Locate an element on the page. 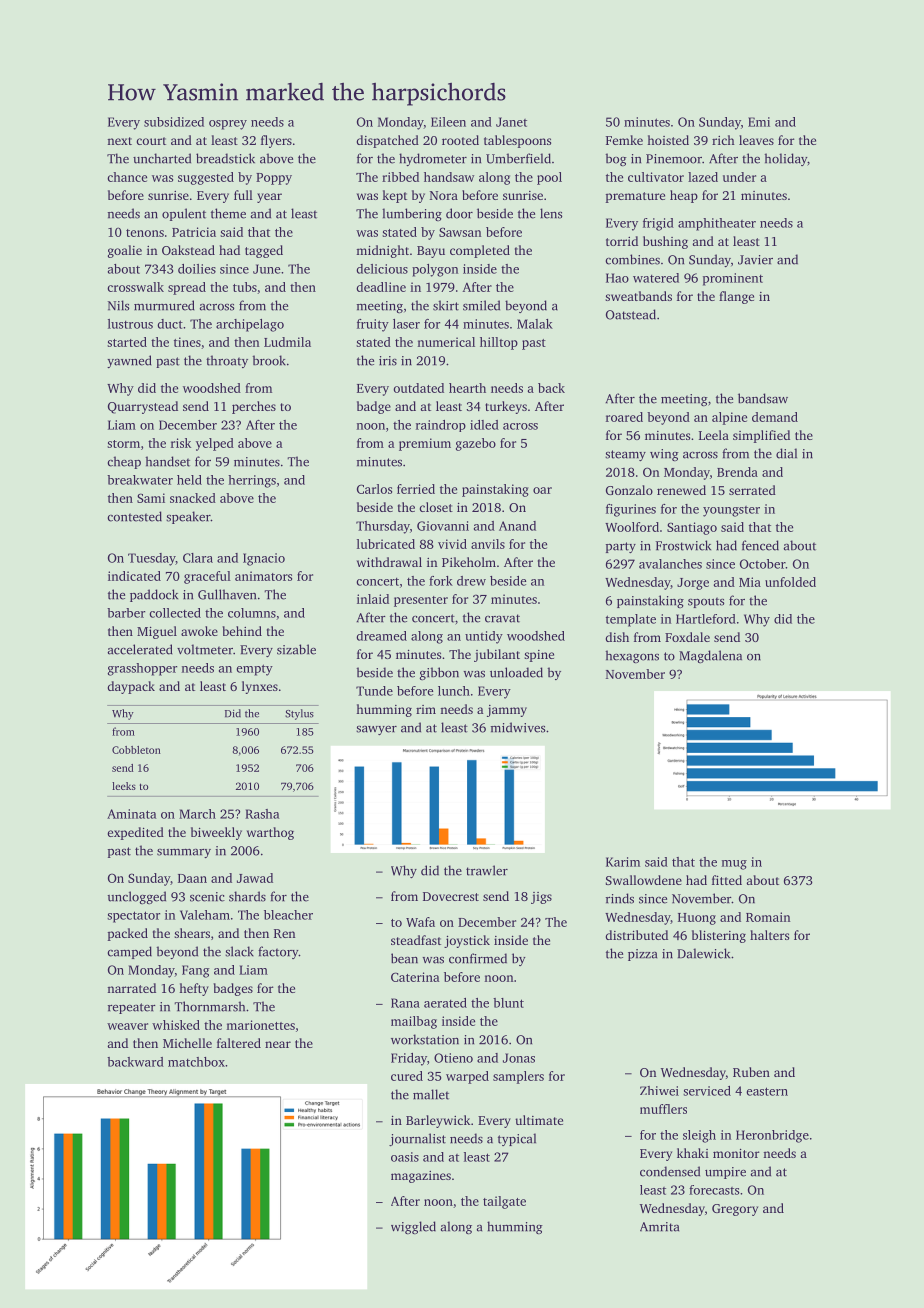 This document has height=1308, width=924. amphitheater is located at coordinates (717, 224).
